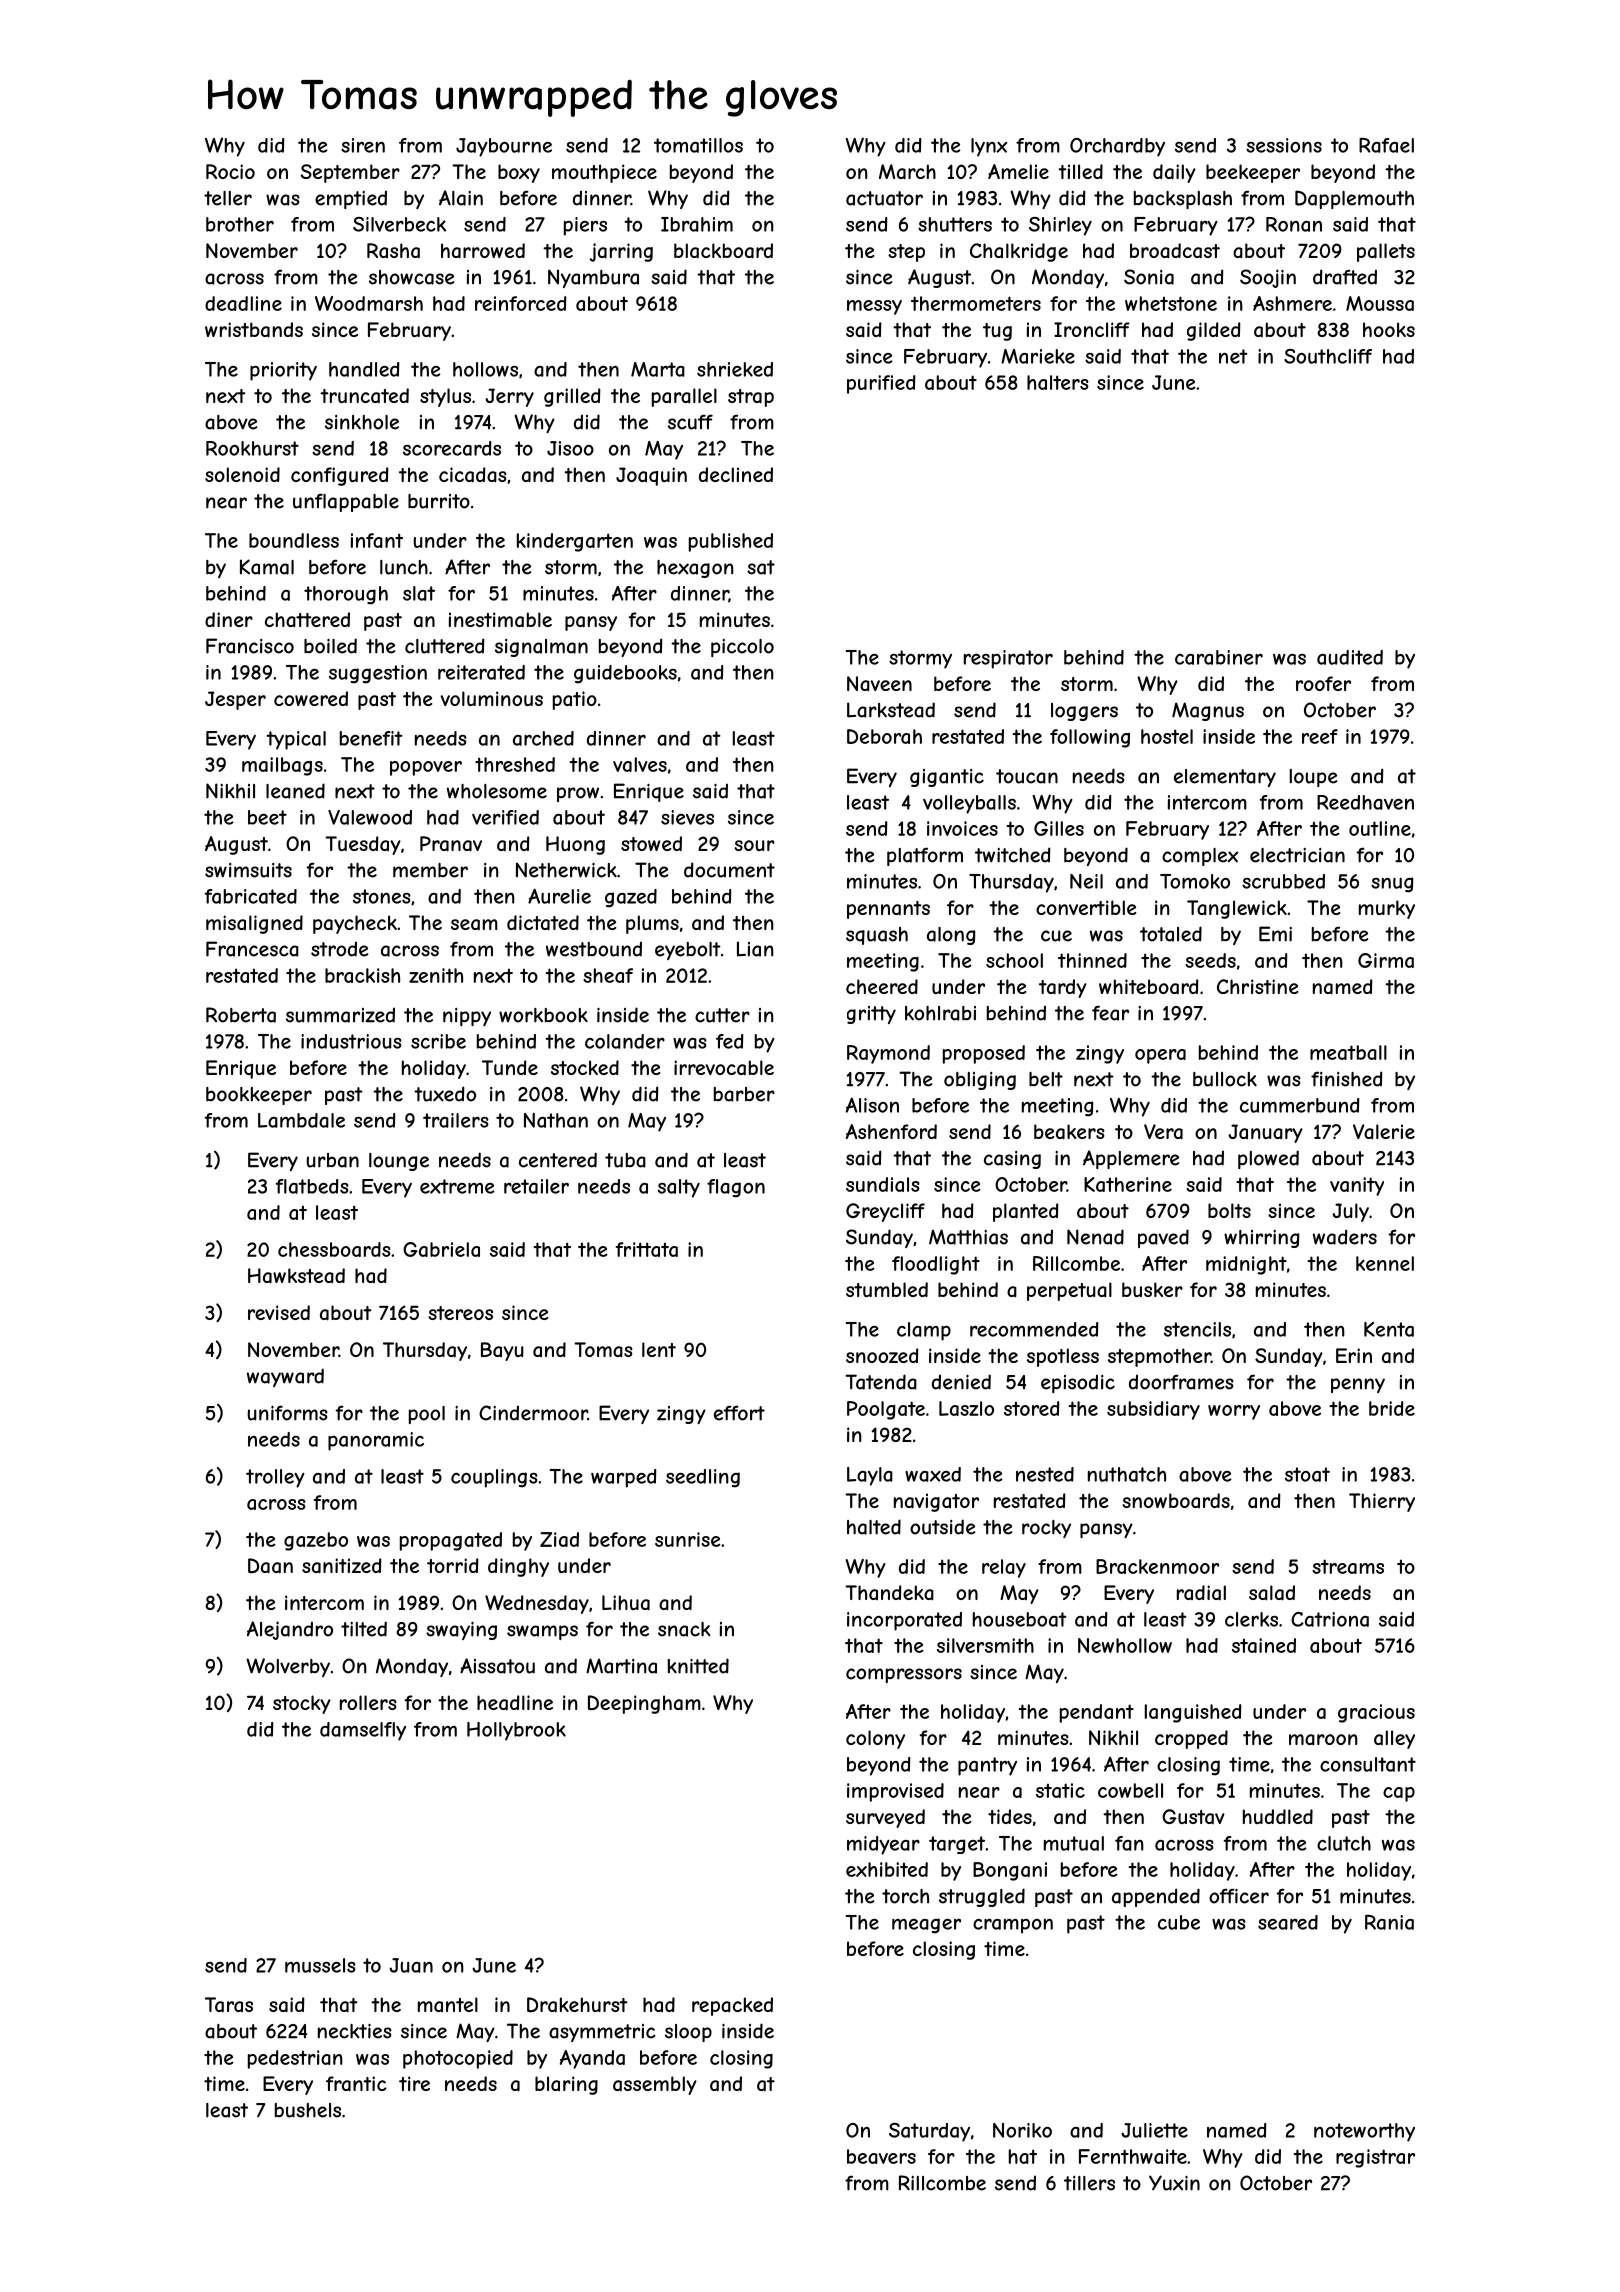 Image resolution: width=1620 pixels, height=2292 pixels. Describe the element at coordinates (1163, 1238) in the screenshot. I see `paved` at that location.
